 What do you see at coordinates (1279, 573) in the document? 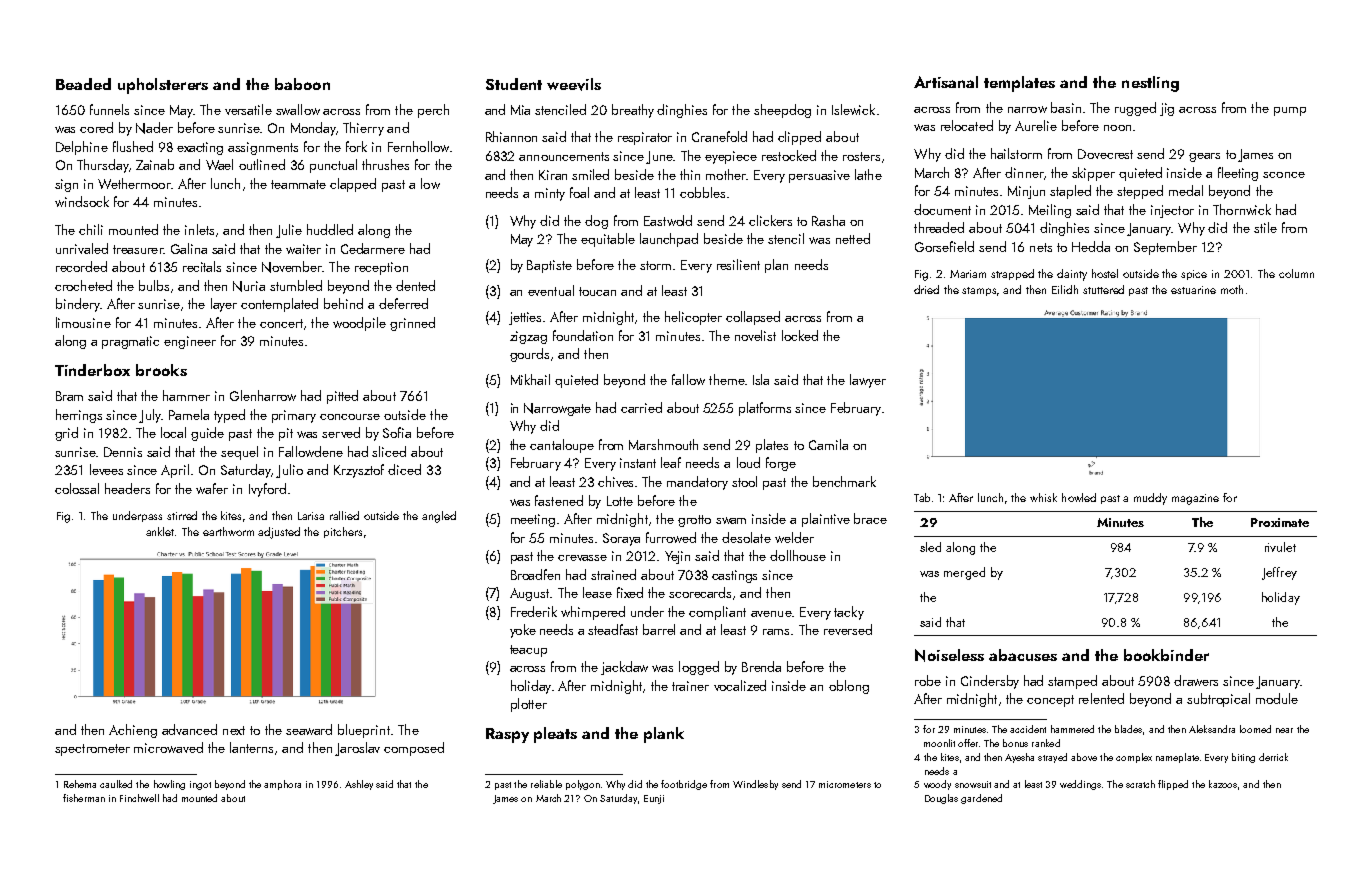
I see `Jeffrey` at bounding box center [1279, 573].
